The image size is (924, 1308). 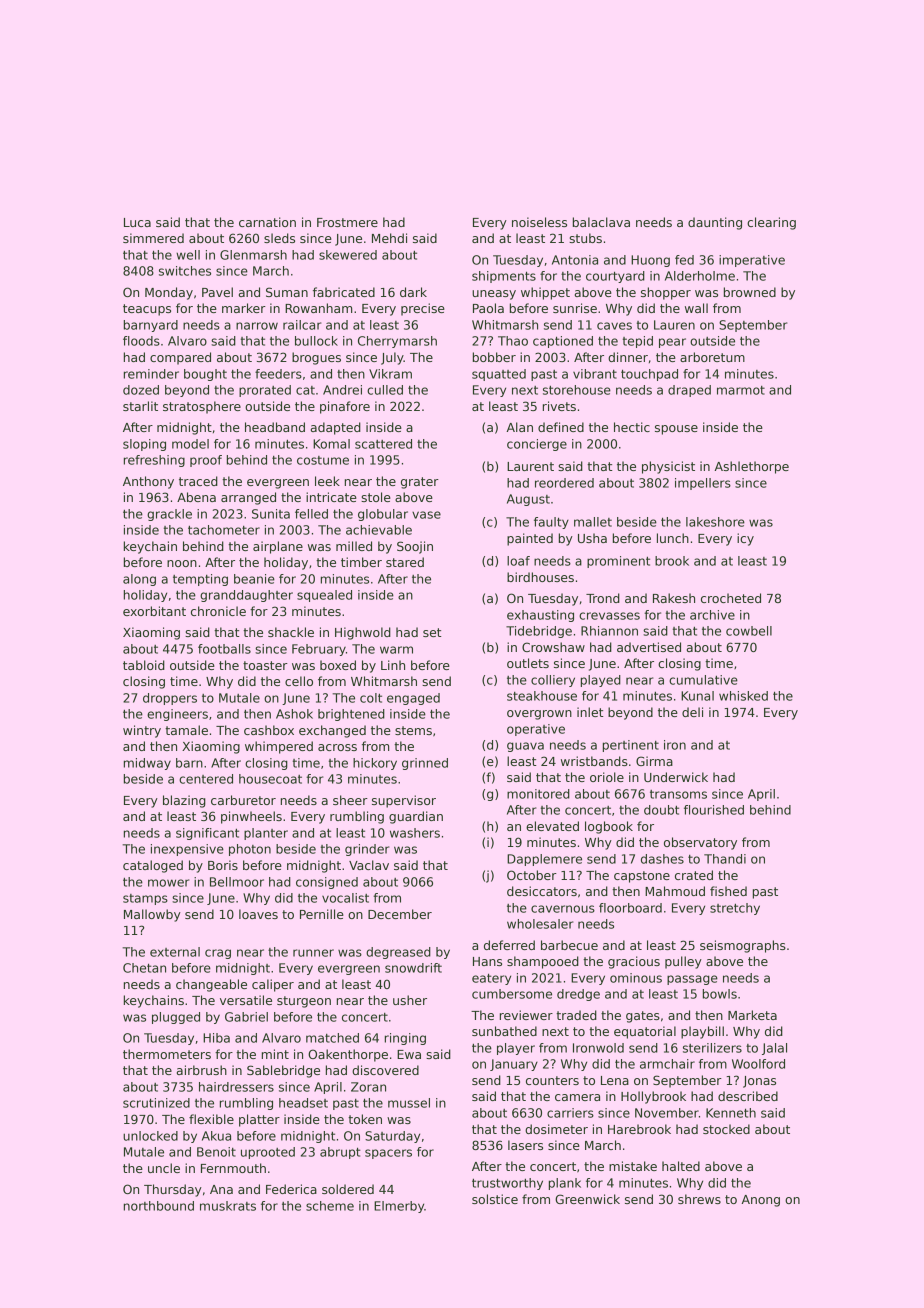 I want to click on vase, so click(x=426, y=515).
